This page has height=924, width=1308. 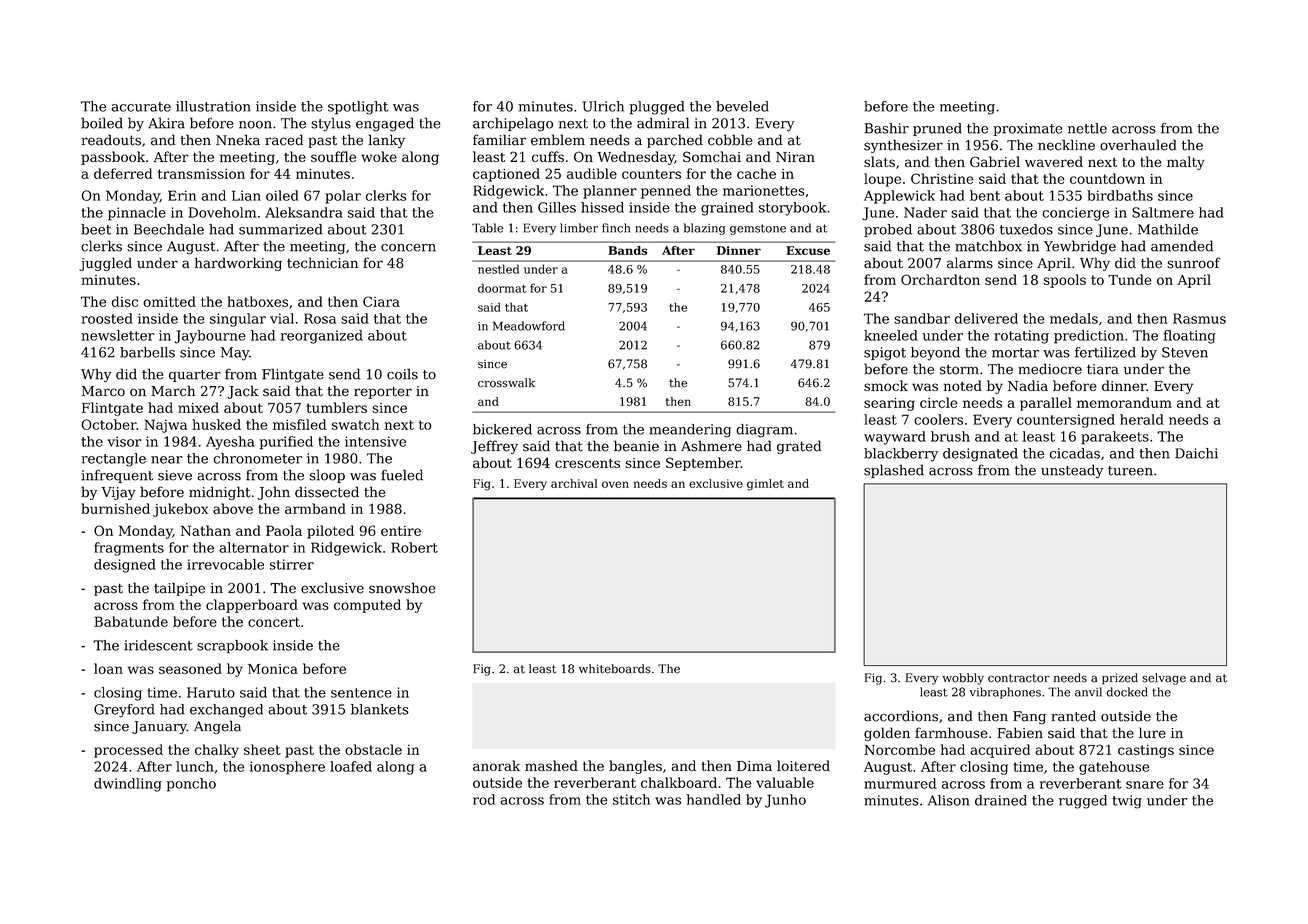 I want to click on burnished, so click(x=115, y=508).
